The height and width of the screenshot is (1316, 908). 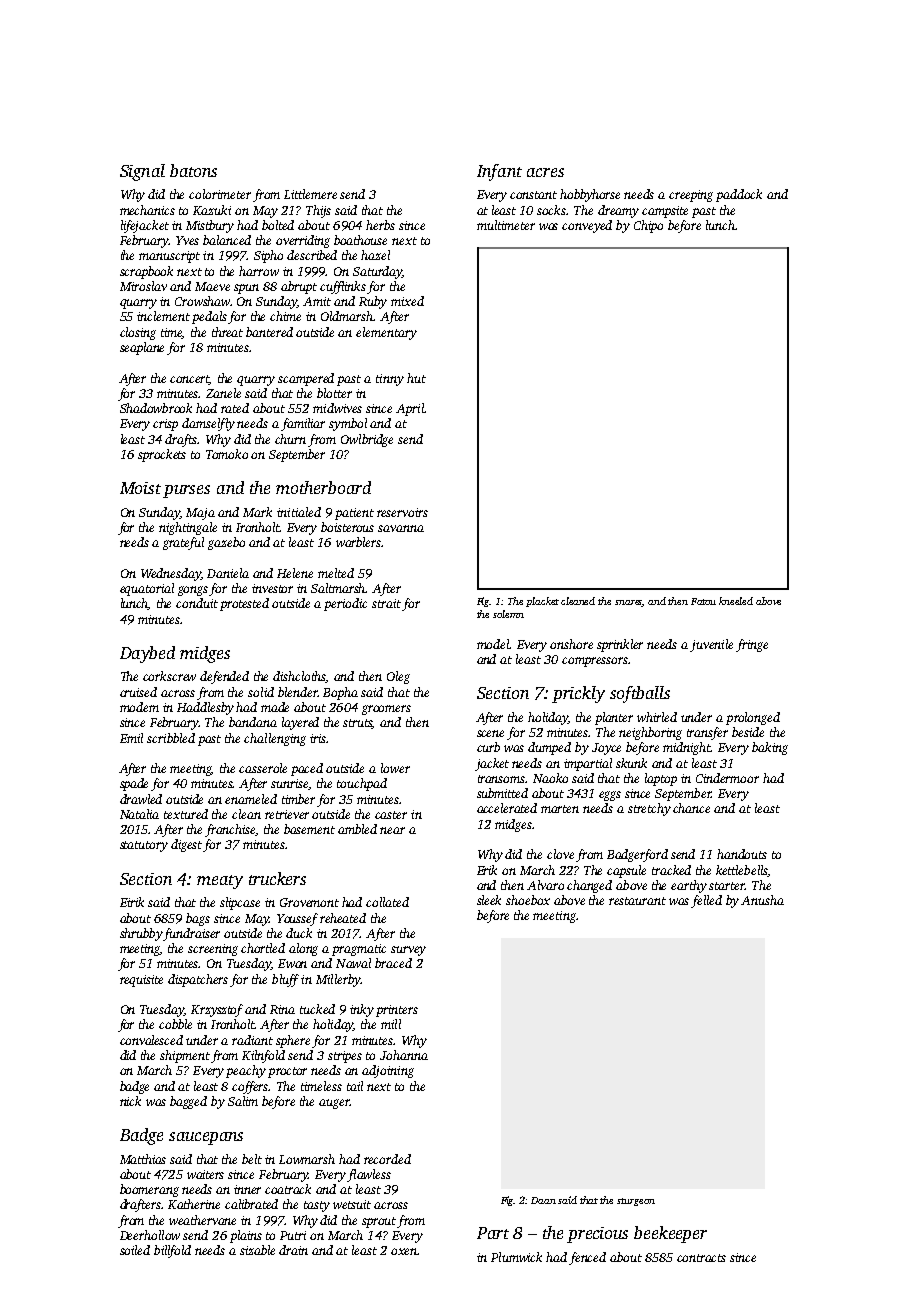 What do you see at coordinates (739, 195) in the screenshot?
I see `paddock` at bounding box center [739, 195].
